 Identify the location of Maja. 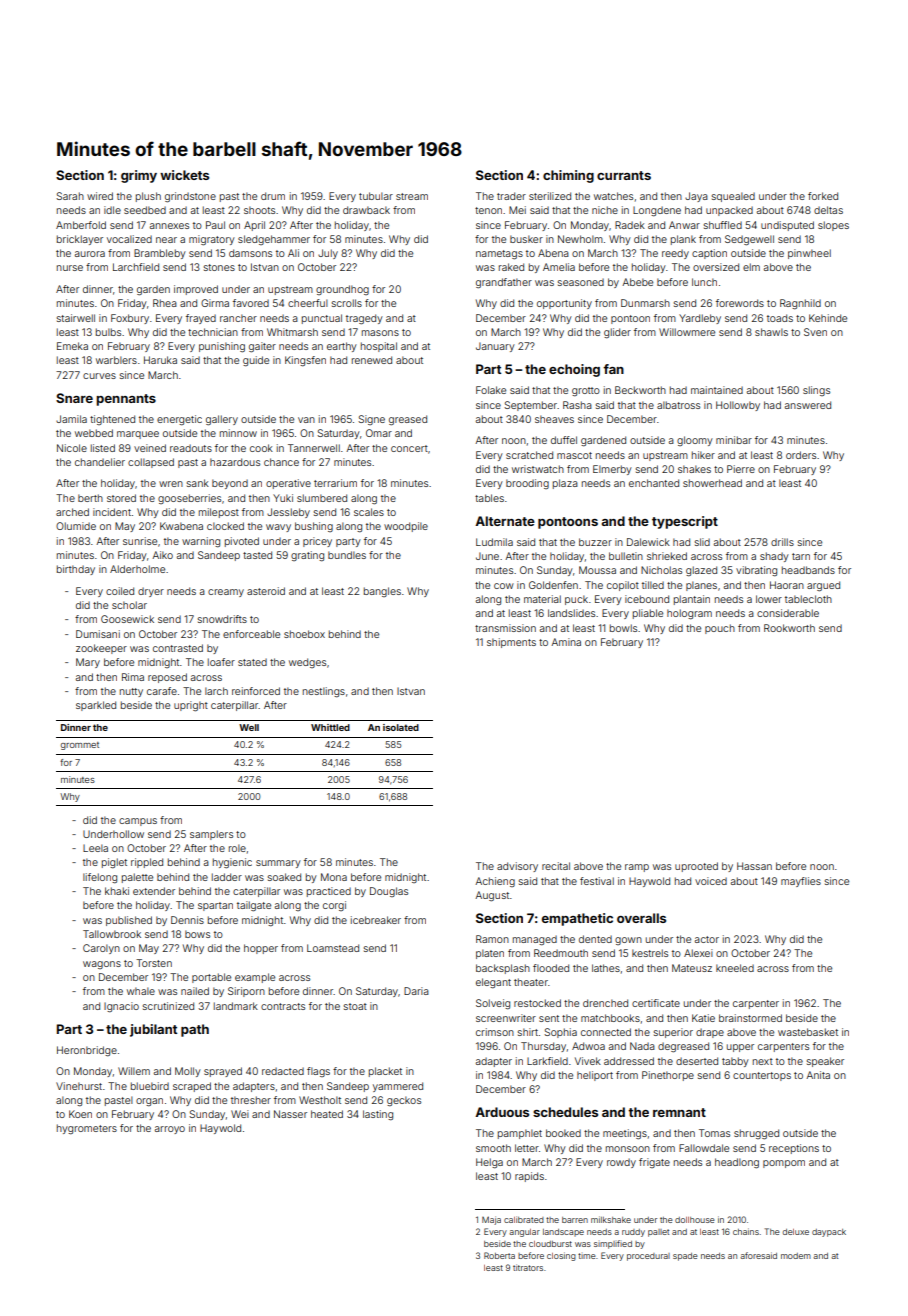
(491, 1220).
